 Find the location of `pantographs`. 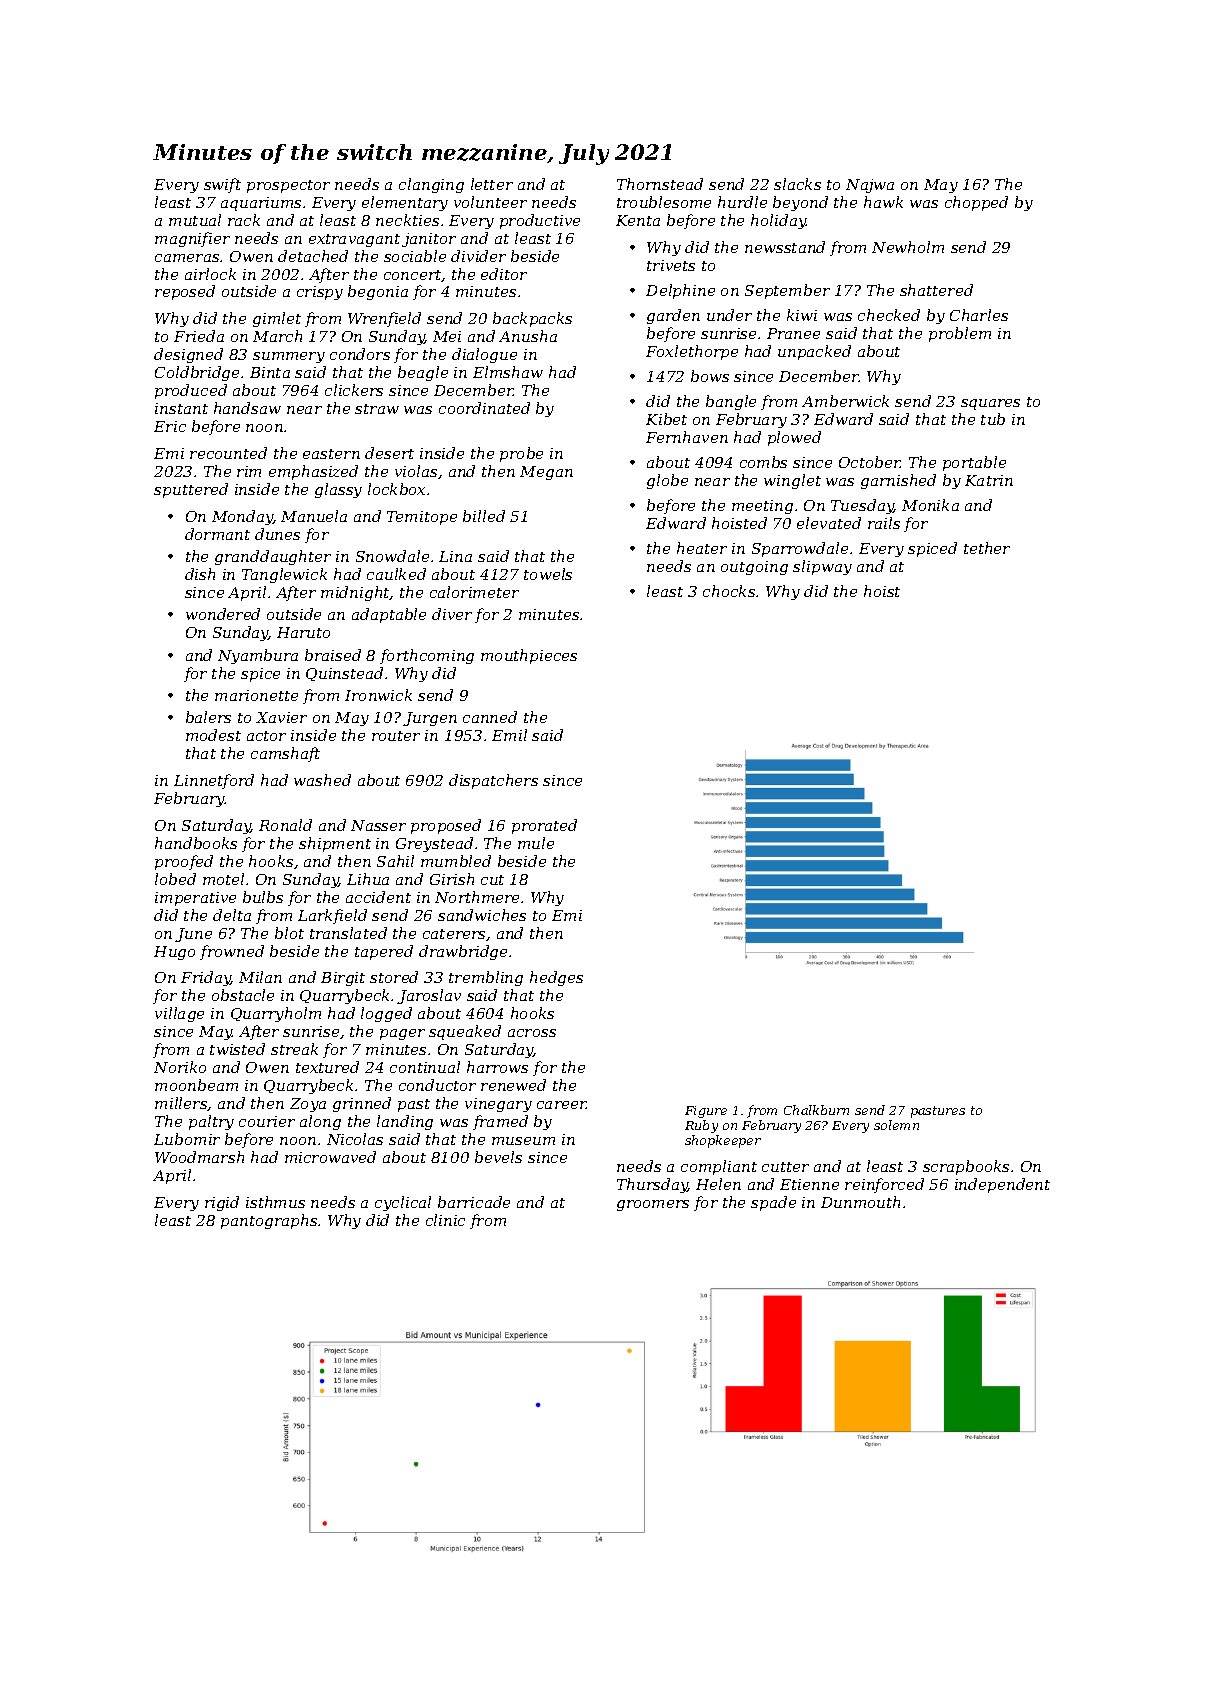

pantographs is located at coordinates (269, 1221).
